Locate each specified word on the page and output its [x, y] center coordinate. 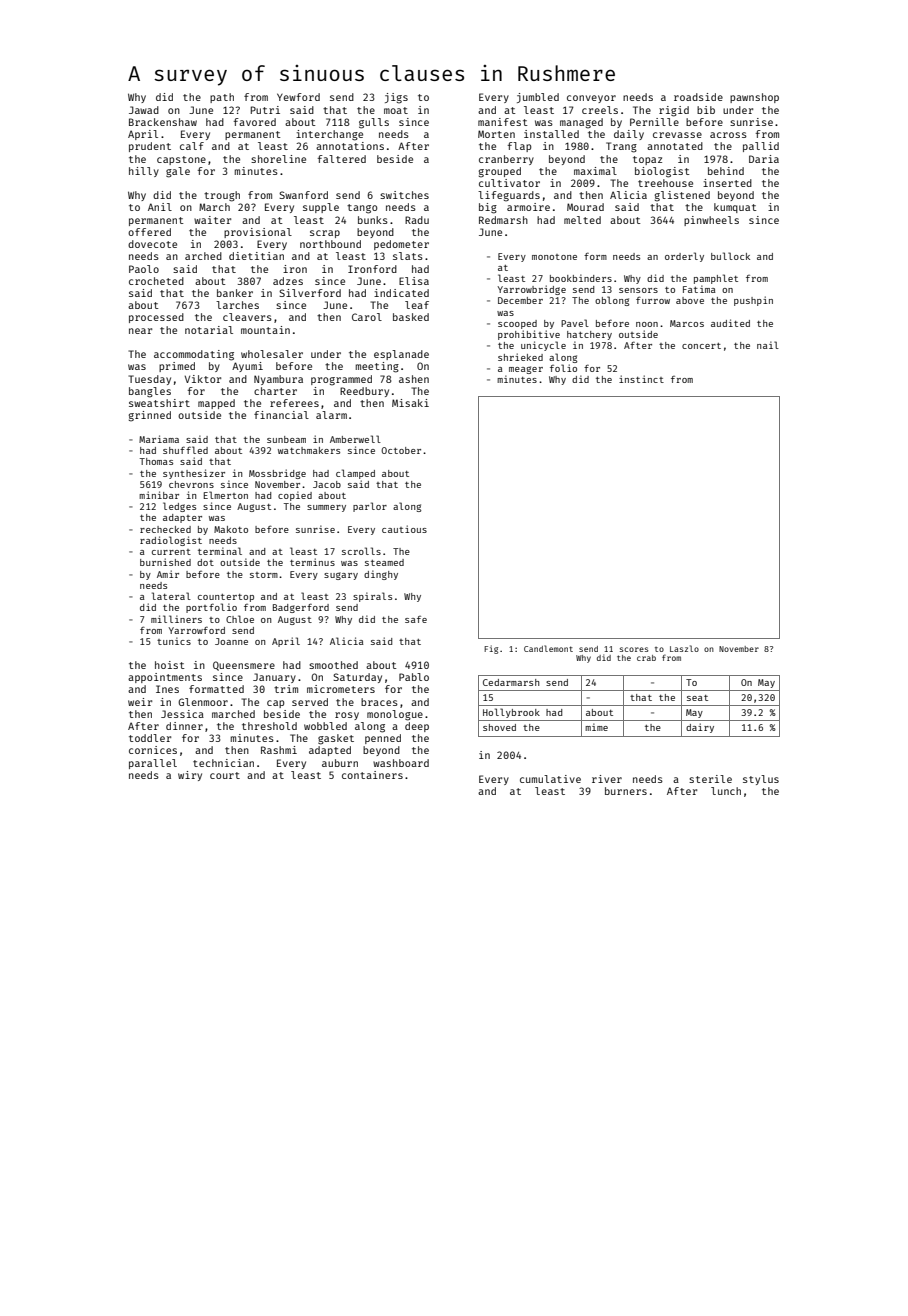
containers [372, 775]
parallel [153, 764]
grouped [500, 172]
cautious [404, 529]
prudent [150, 147]
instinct [641, 379]
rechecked [165, 529]
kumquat [735, 208]
